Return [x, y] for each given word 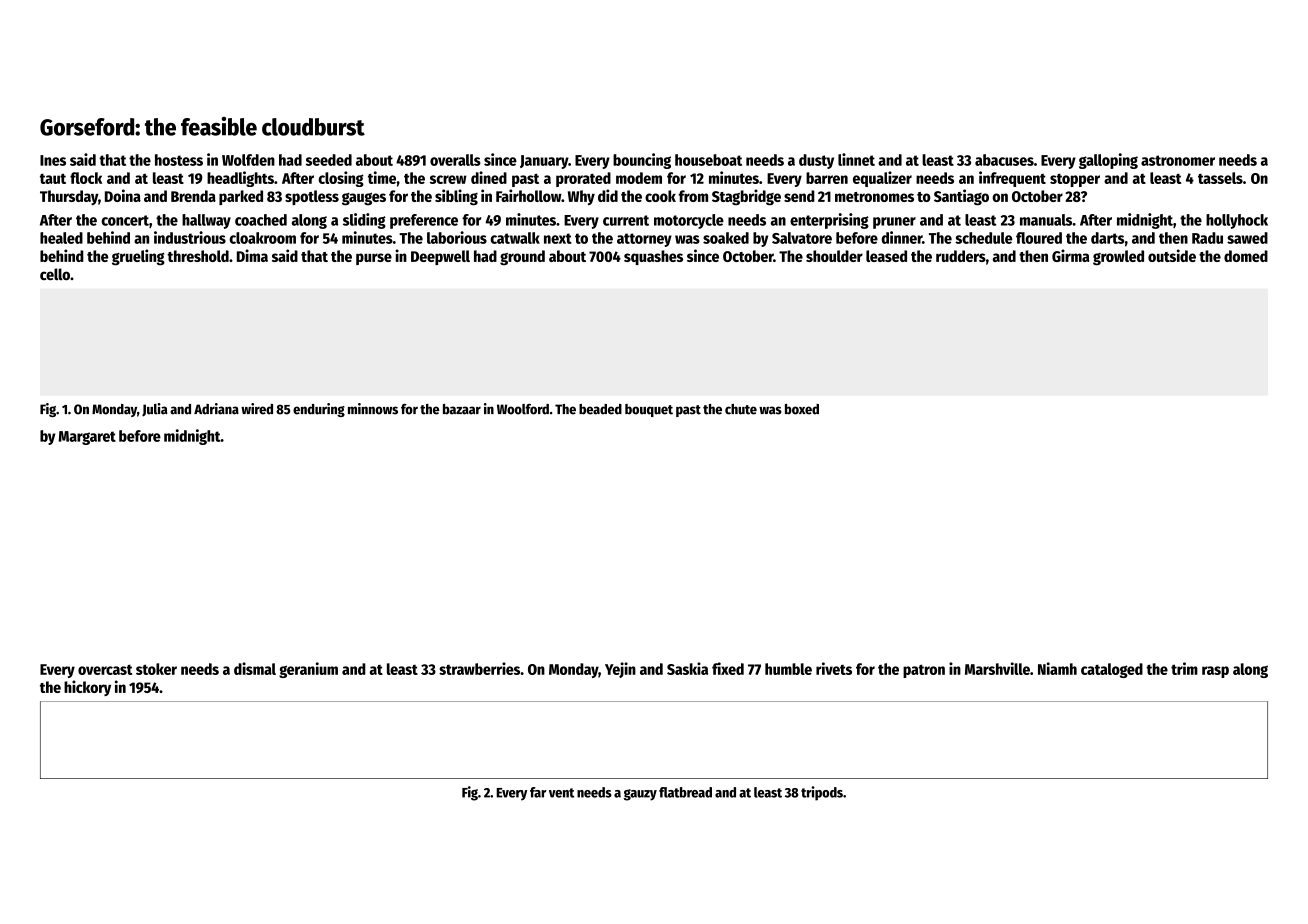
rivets [834, 668]
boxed [802, 409]
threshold [198, 256]
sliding [364, 221]
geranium [308, 670]
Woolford [523, 409]
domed [1246, 256]
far [538, 792]
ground [522, 257]
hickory [87, 688]
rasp [1215, 672]
